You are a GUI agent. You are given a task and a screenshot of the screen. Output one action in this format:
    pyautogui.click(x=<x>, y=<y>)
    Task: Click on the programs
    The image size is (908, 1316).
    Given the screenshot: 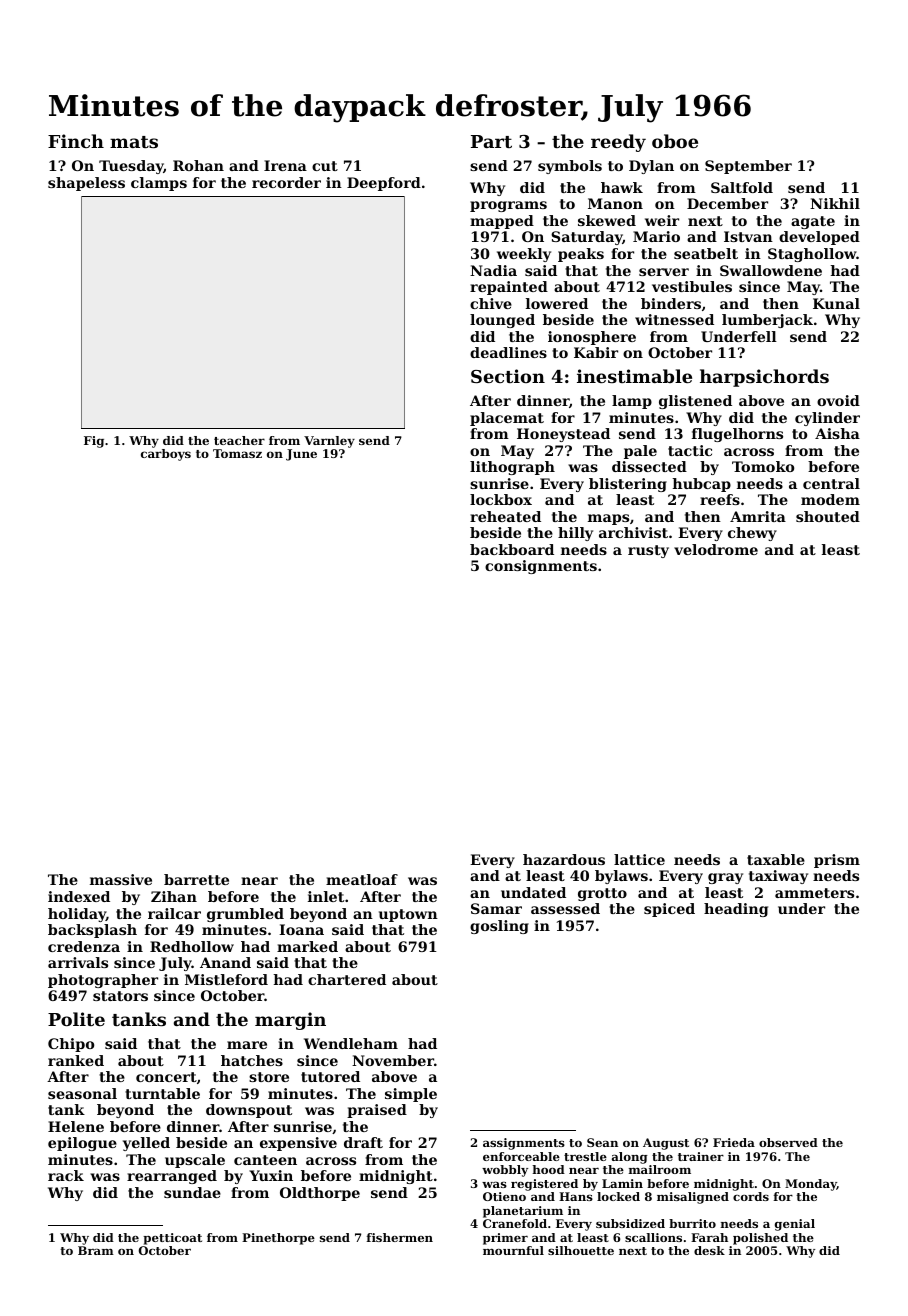 What is the action you would take?
    pyautogui.click(x=508, y=206)
